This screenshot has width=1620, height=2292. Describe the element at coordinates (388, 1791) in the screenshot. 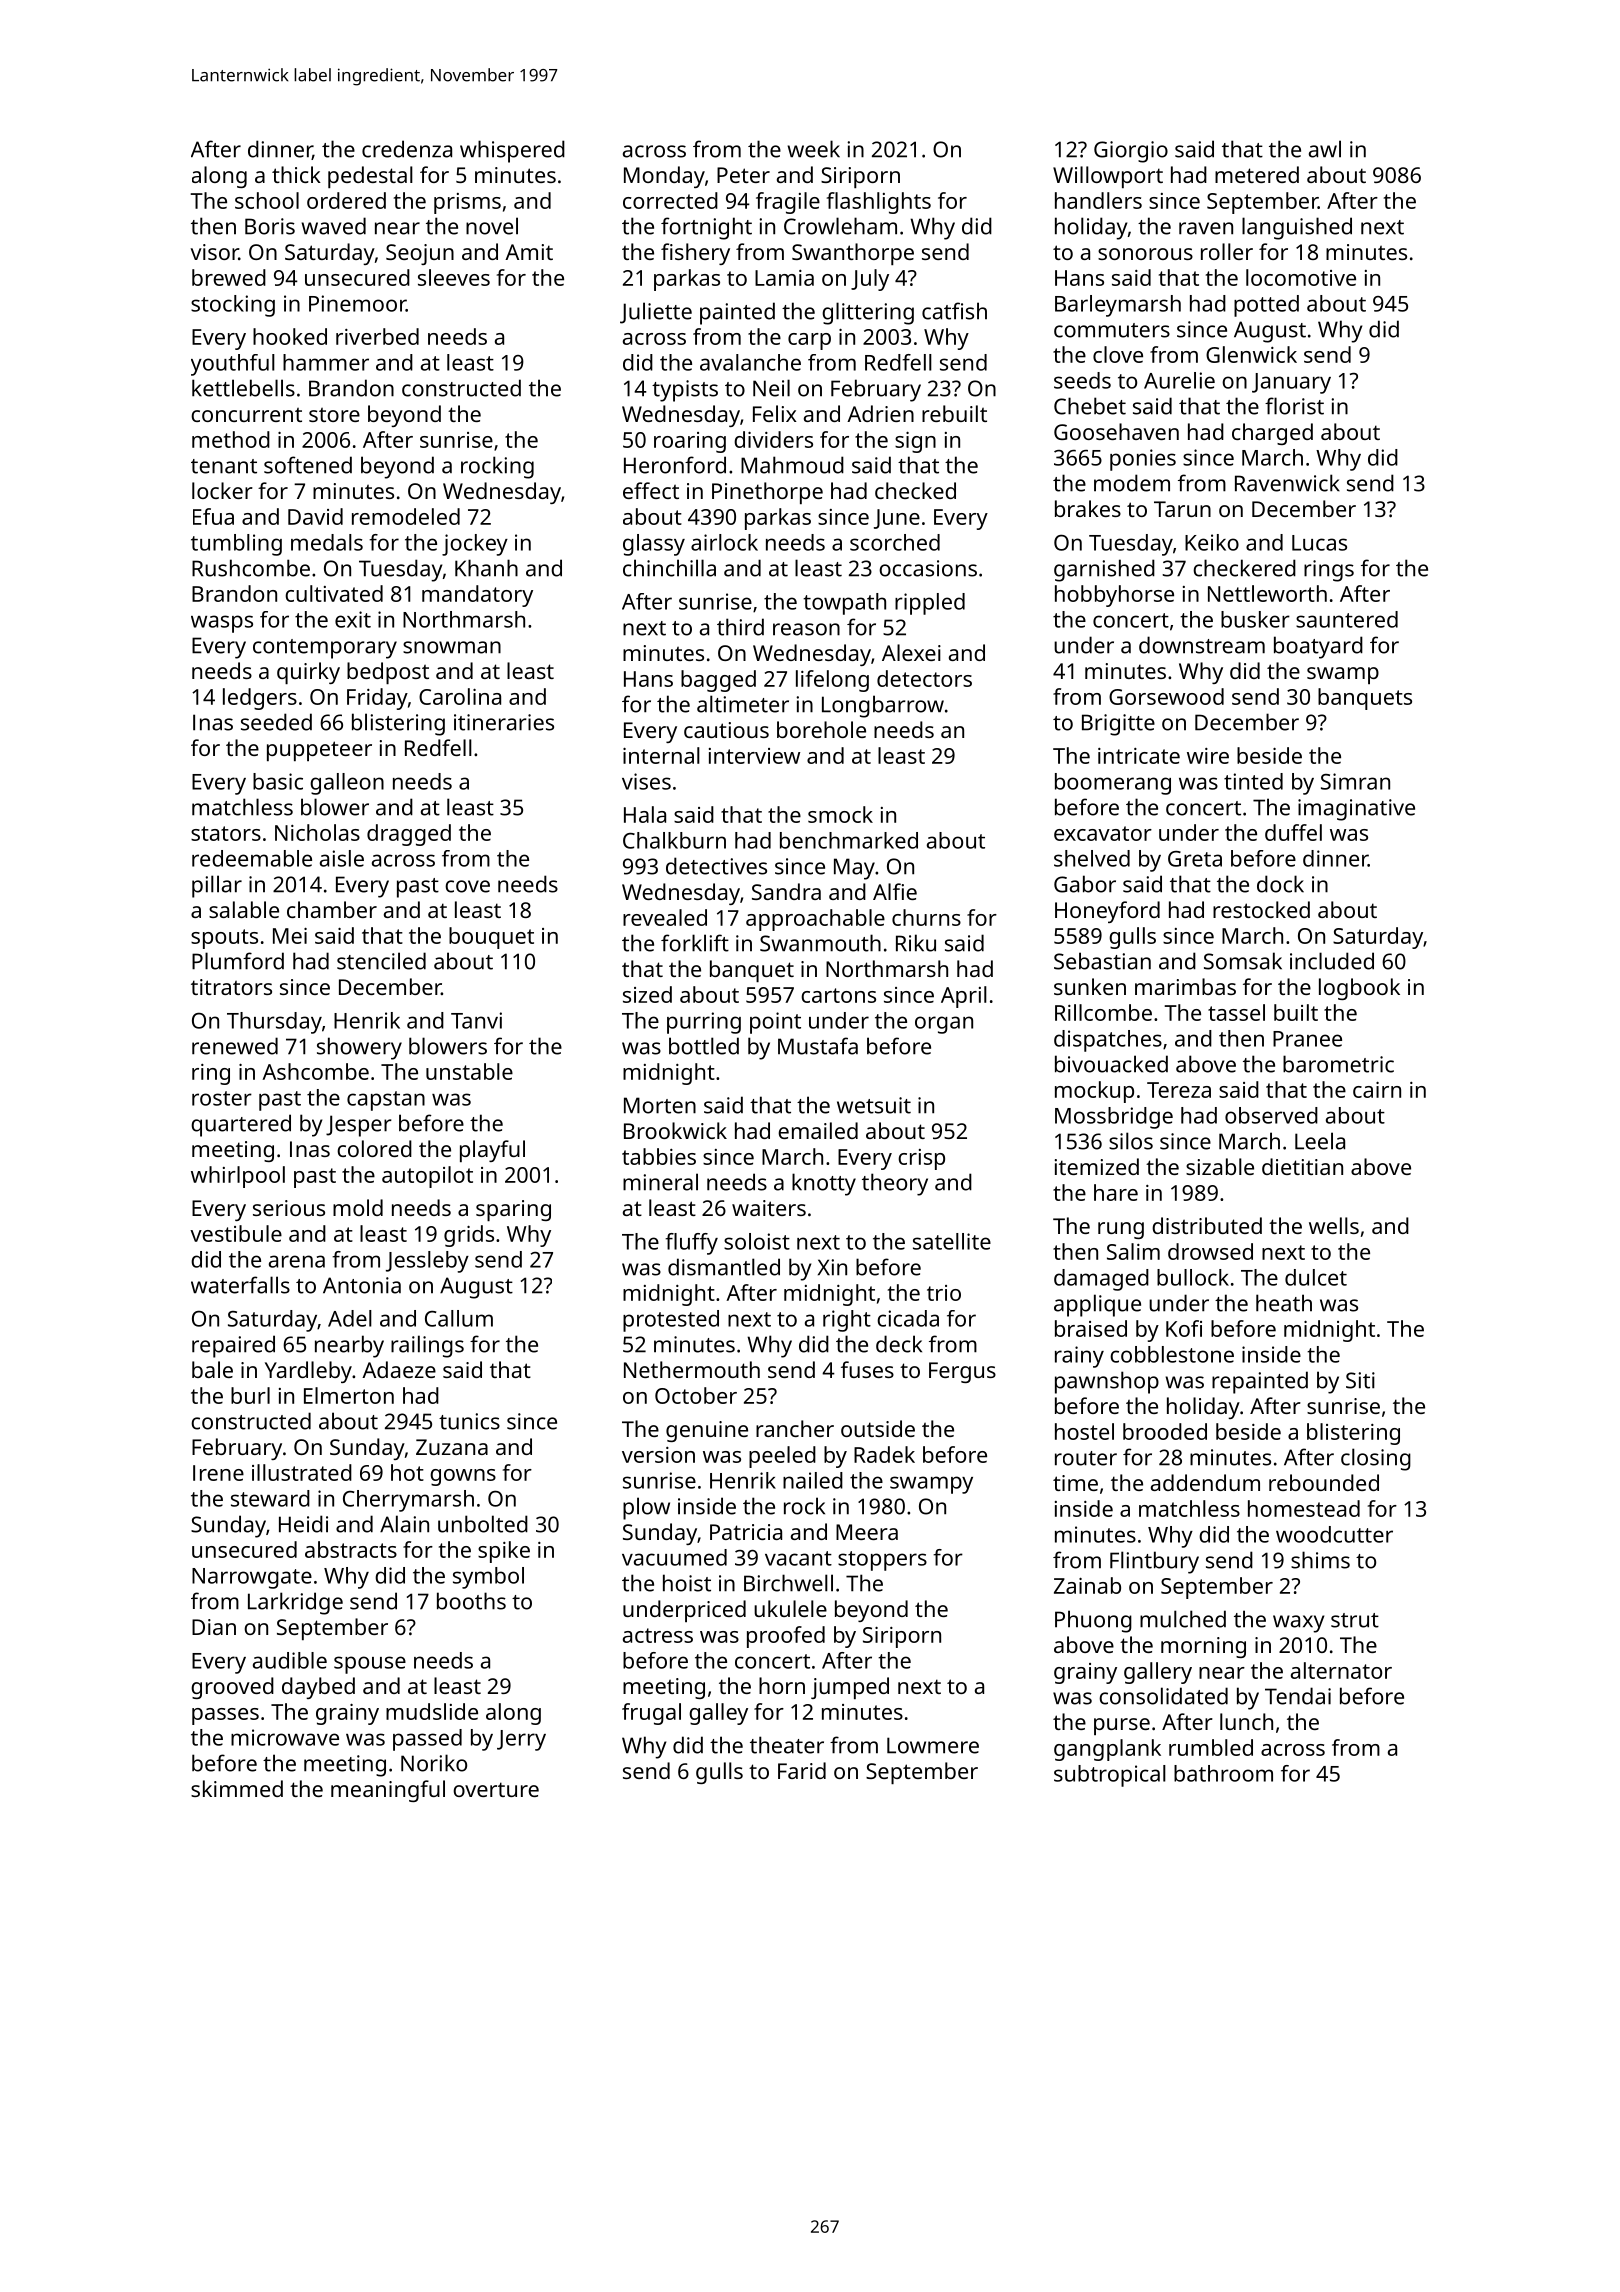

I see `meaningful` at that location.
